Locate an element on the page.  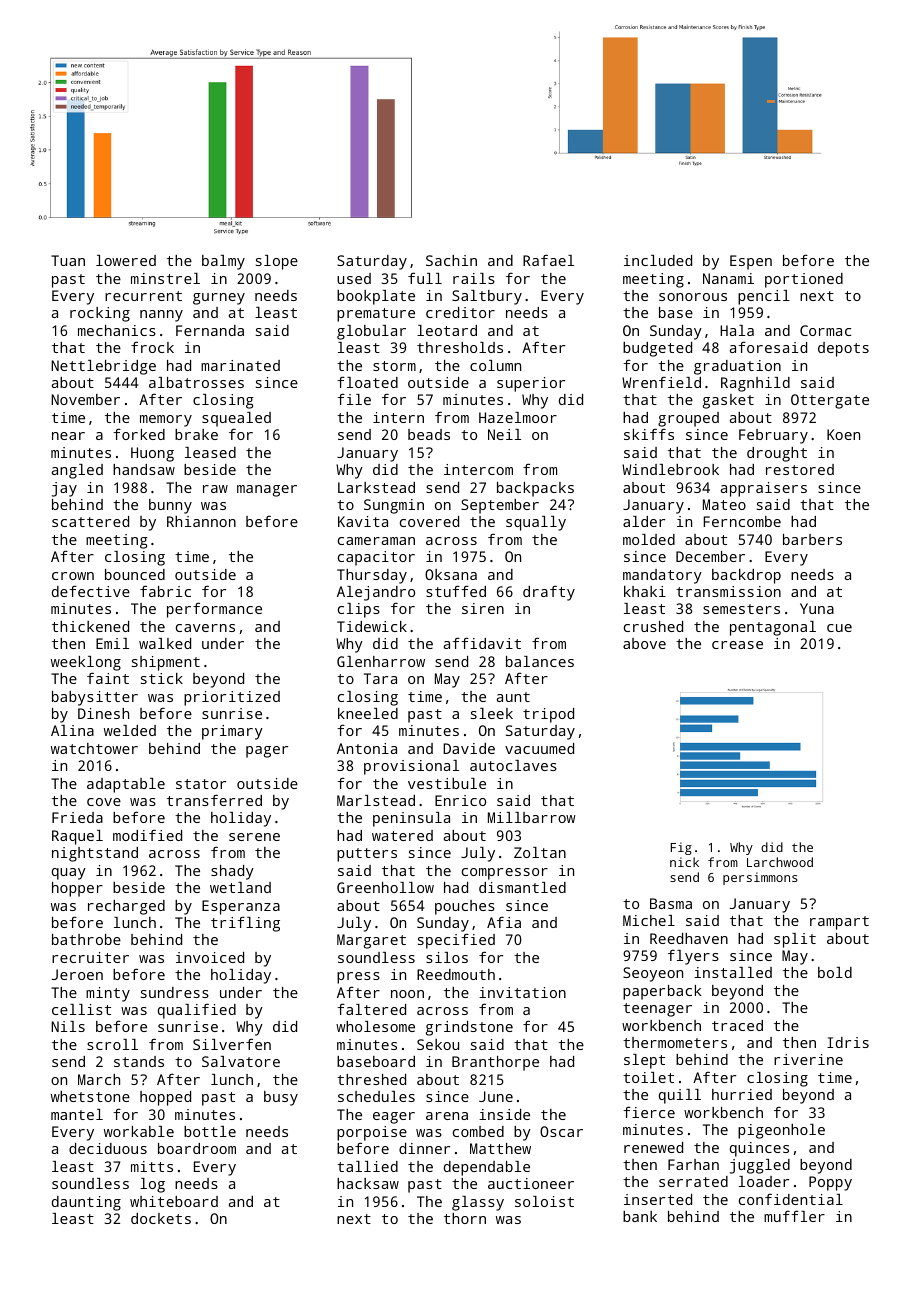
Jeroen is located at coordinates (77, 974).
